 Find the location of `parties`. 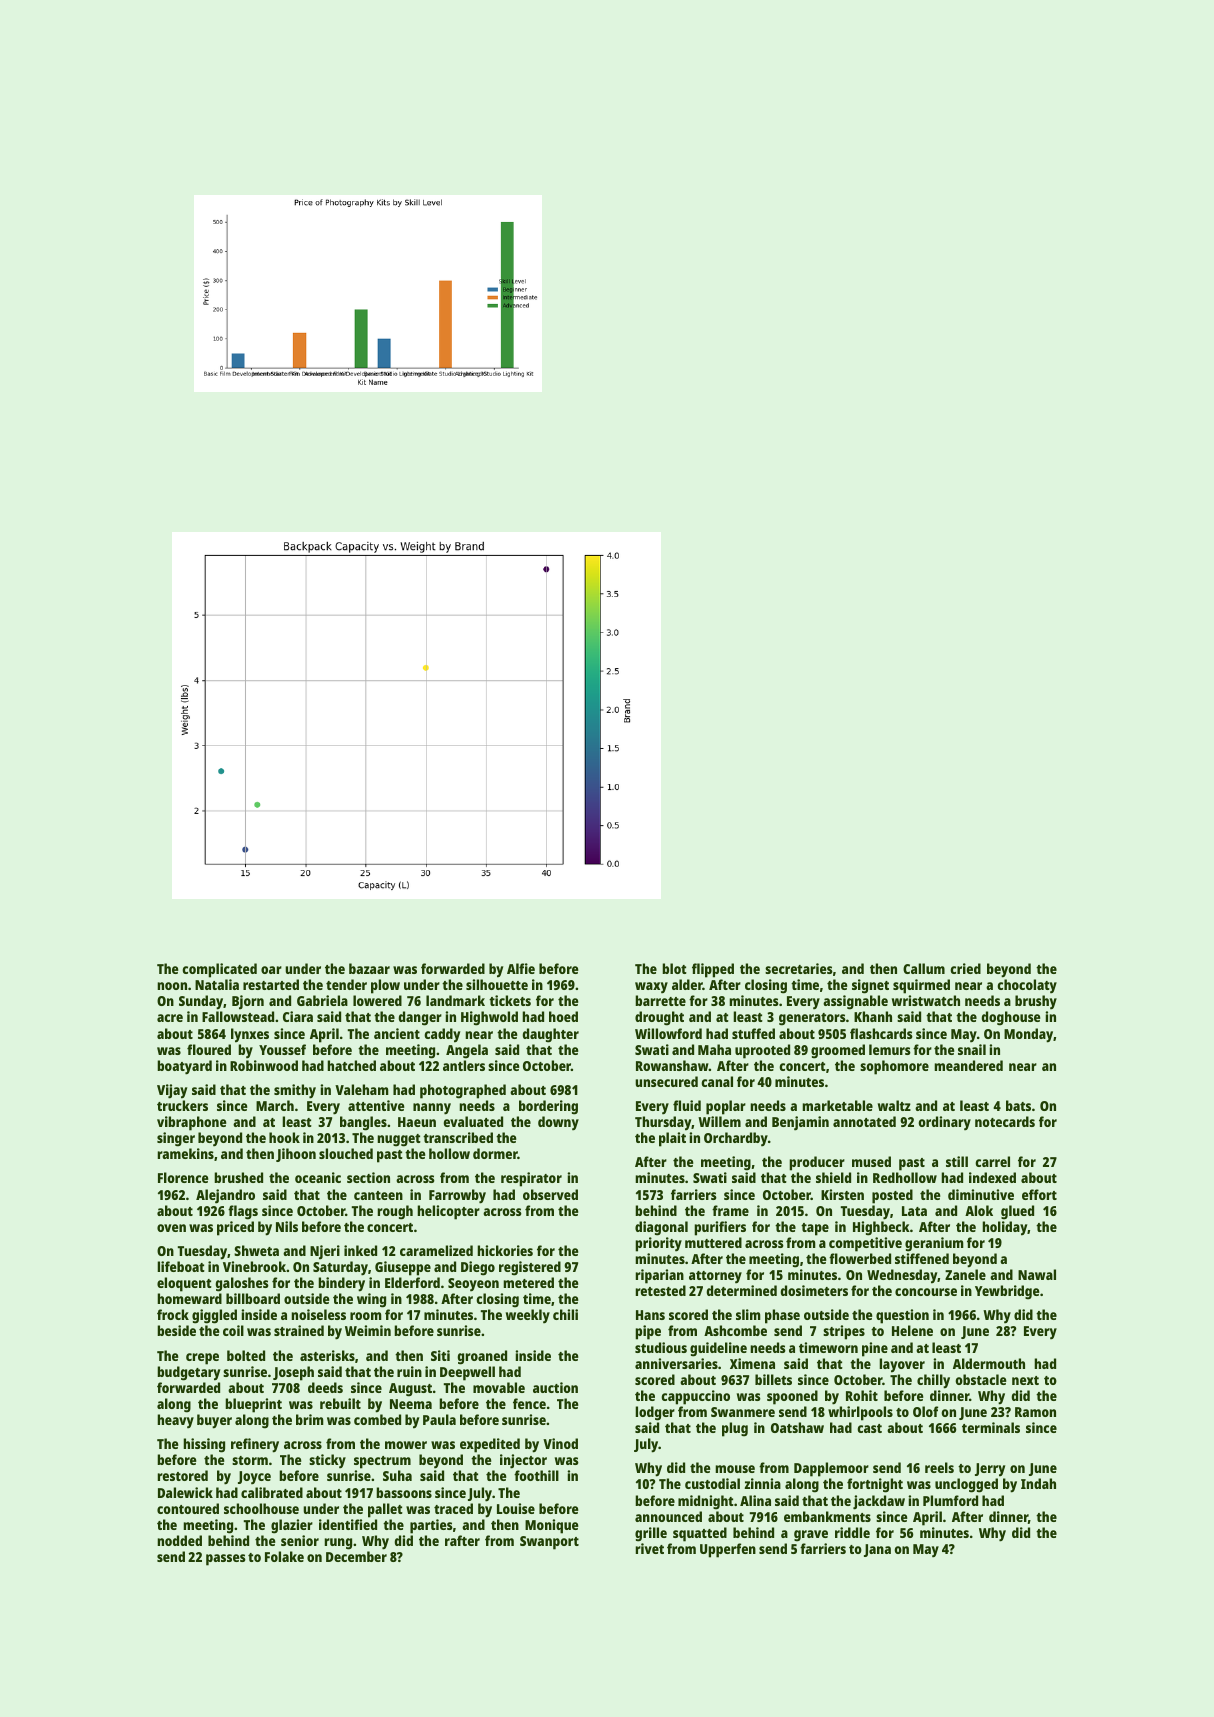

parties is located at coordinates (431, 1526).
